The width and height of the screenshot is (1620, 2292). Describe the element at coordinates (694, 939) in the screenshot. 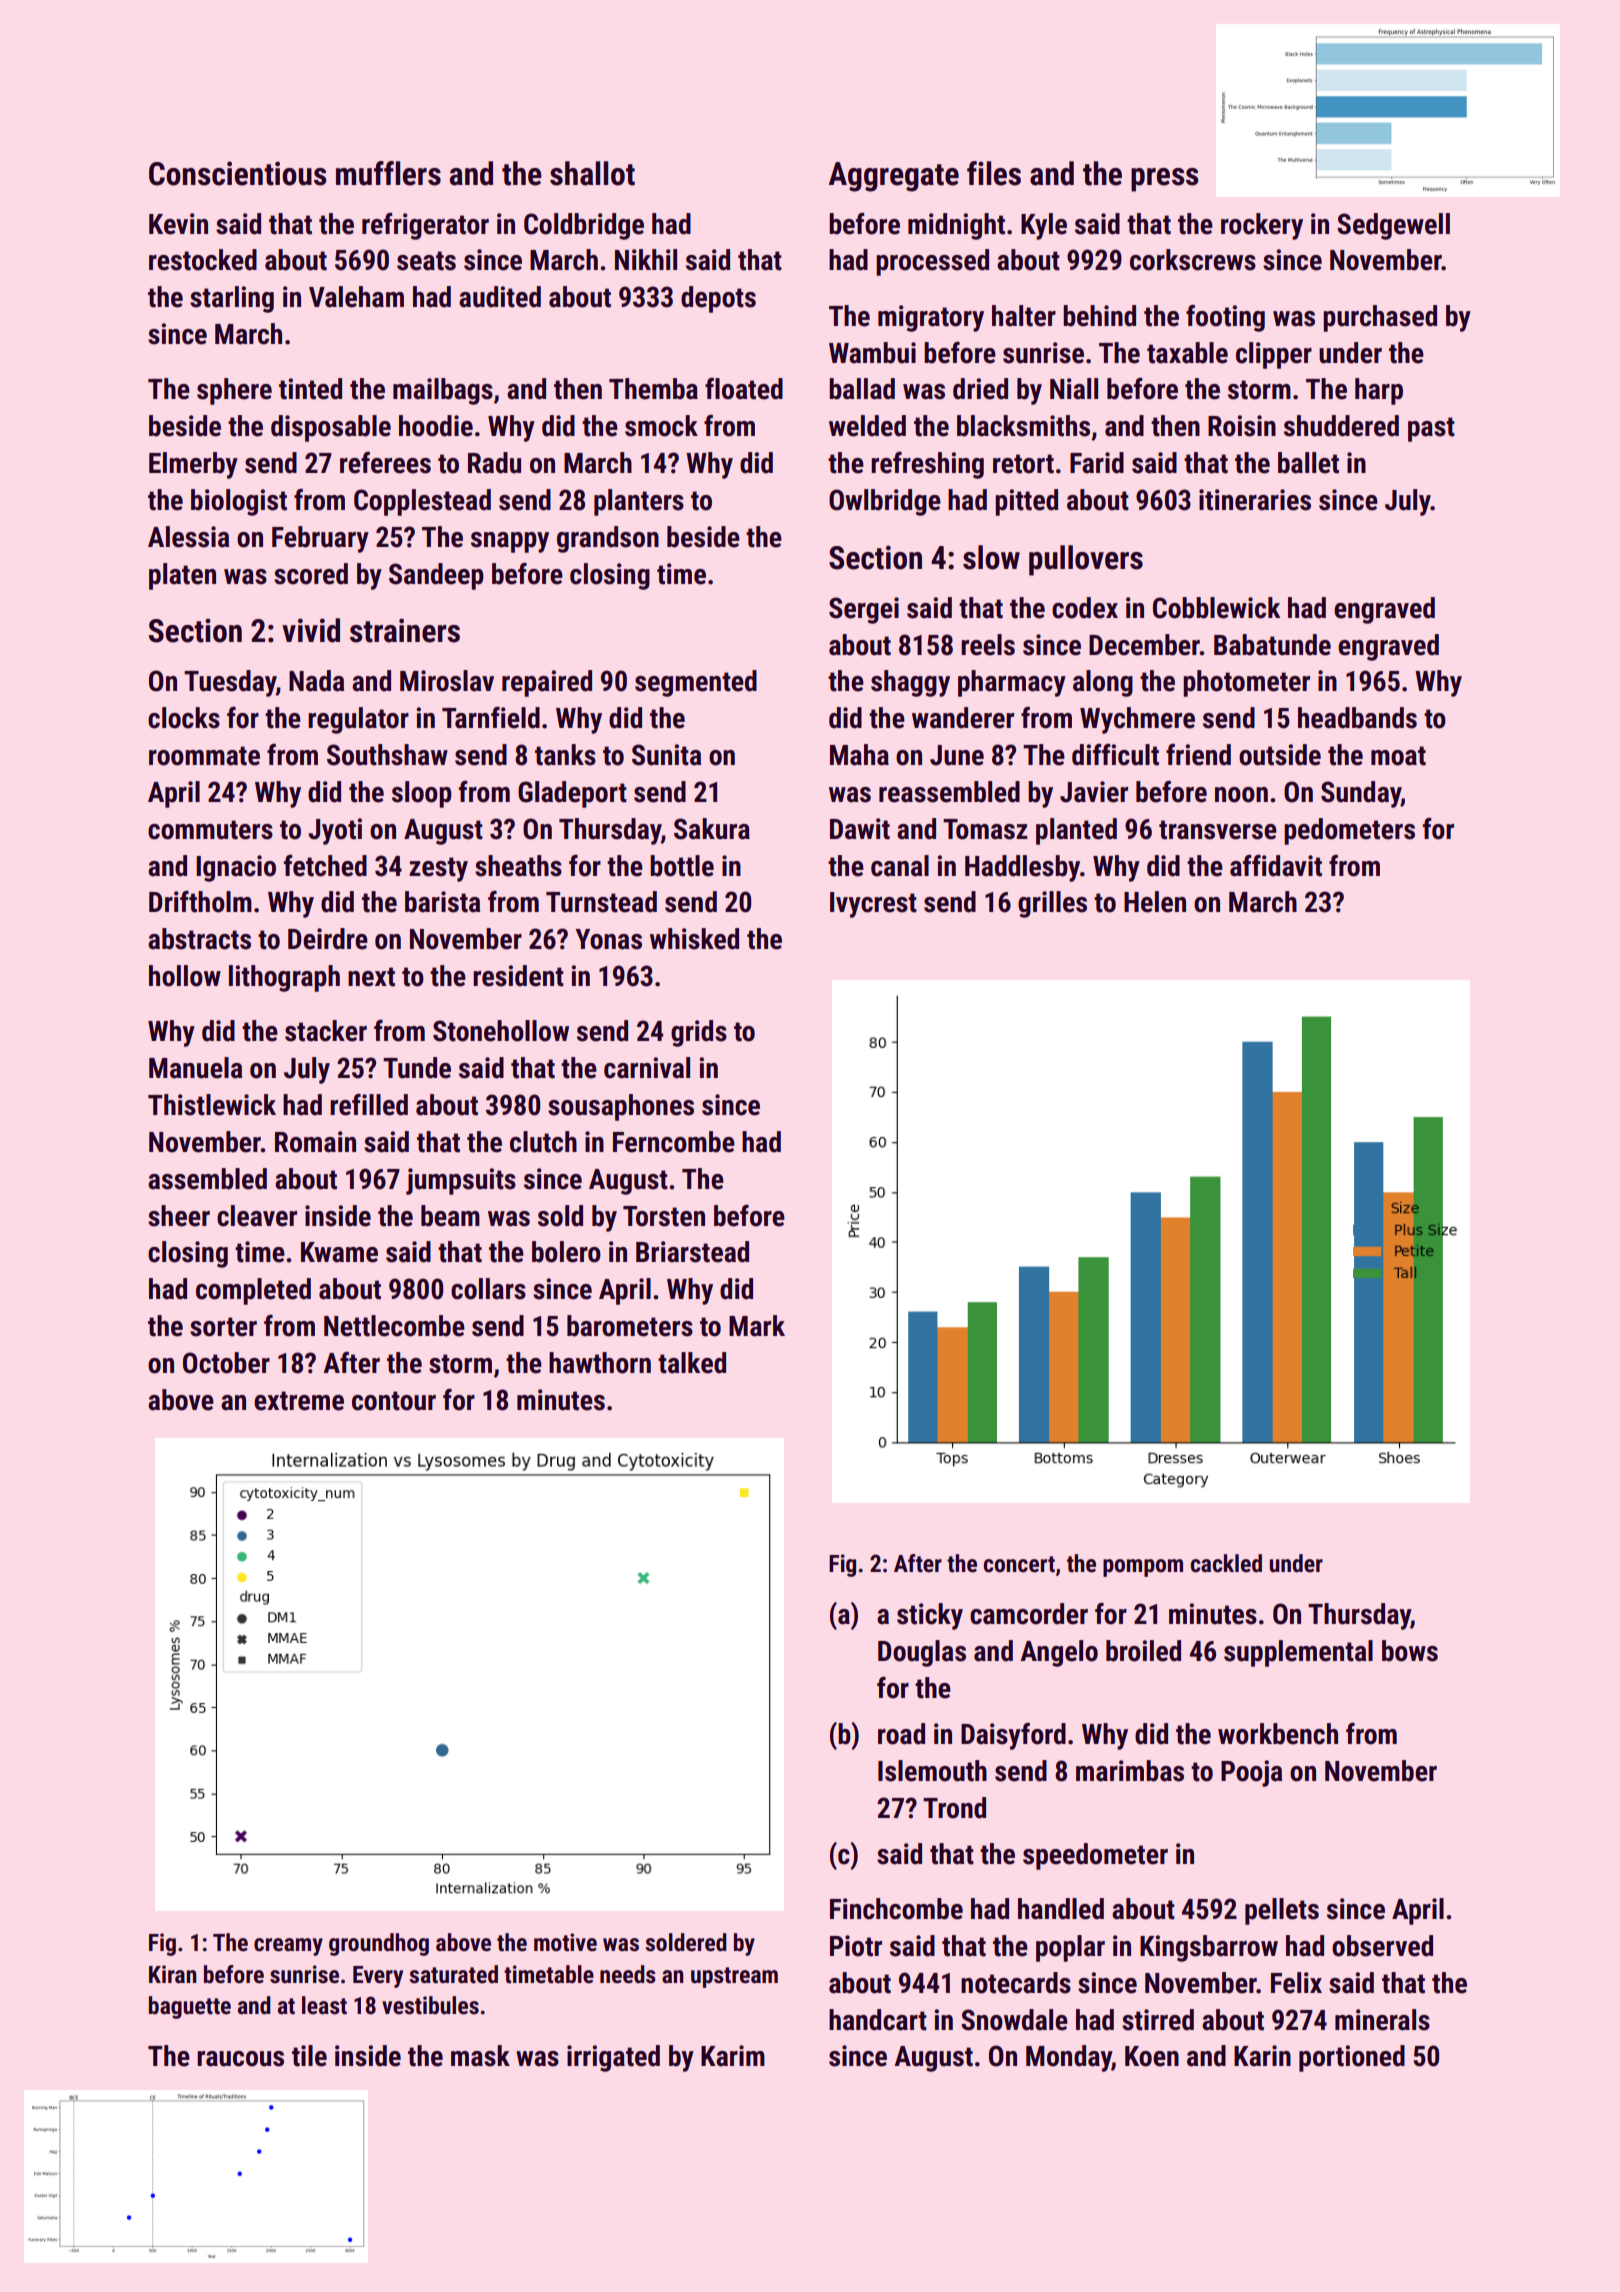

I see `whisked` at that location.
